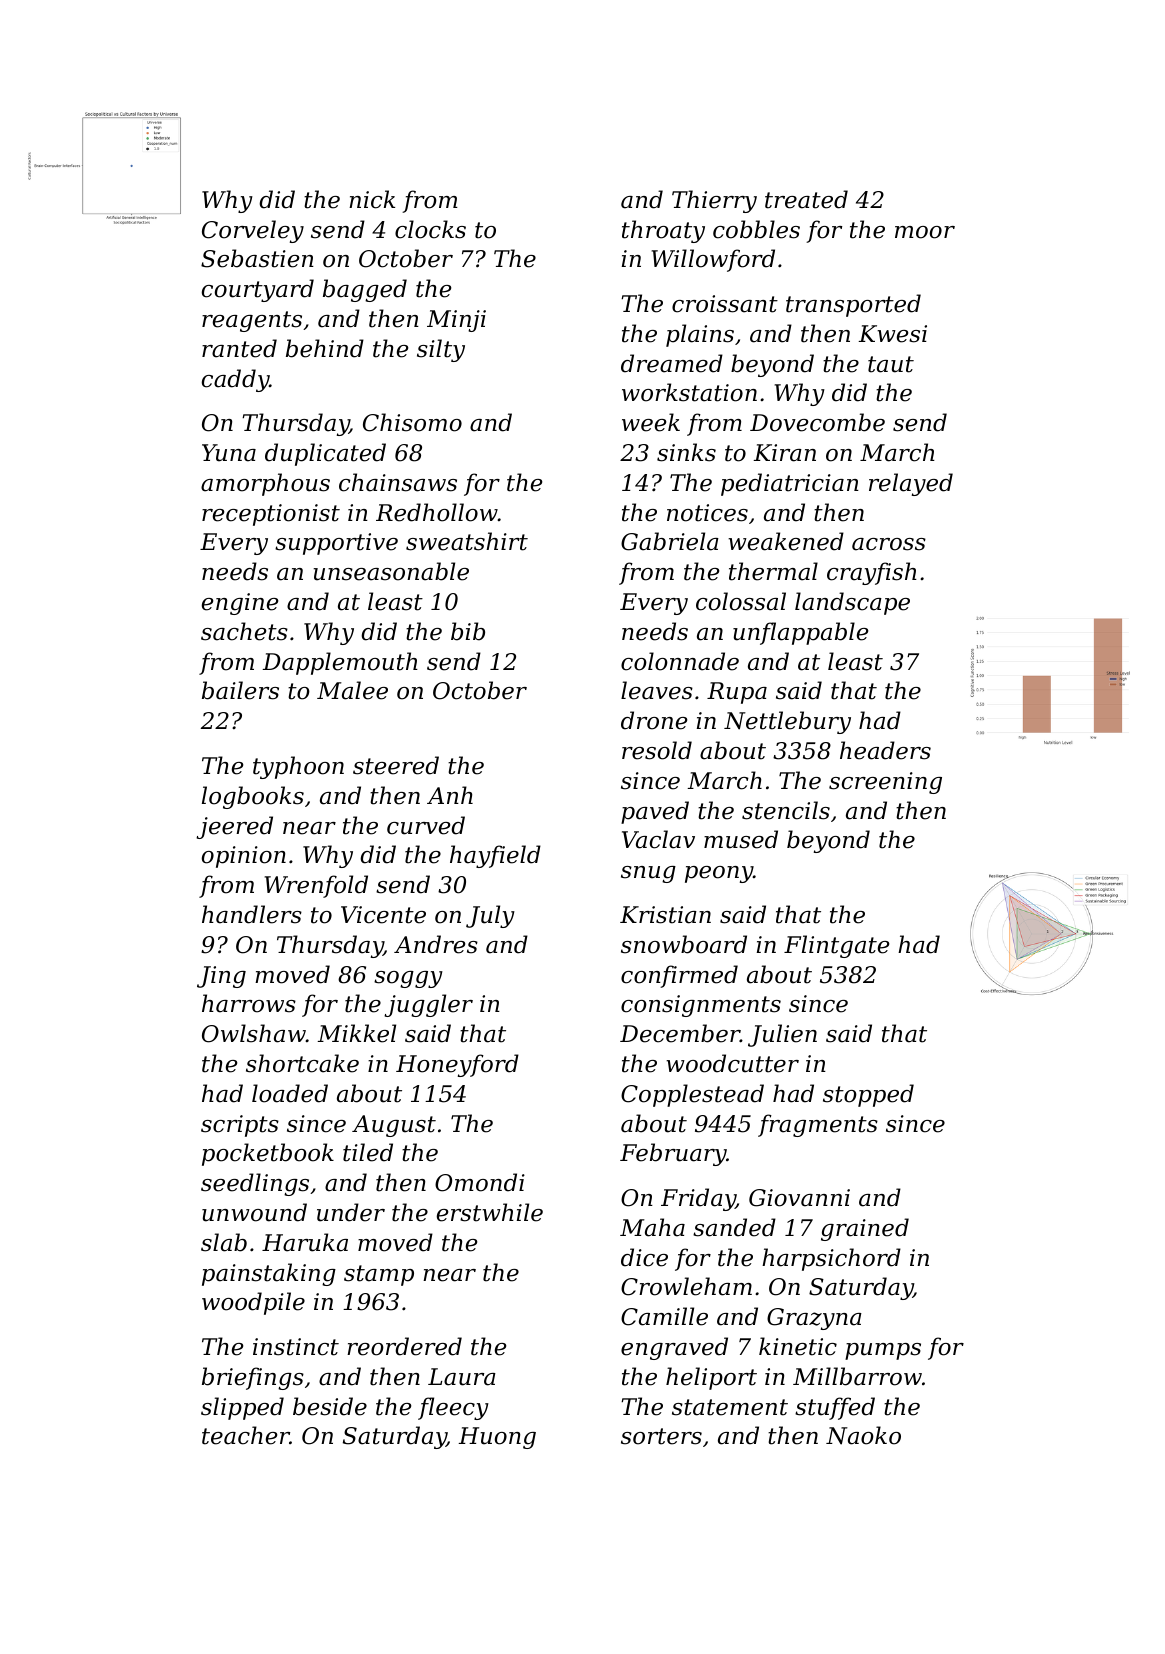  Describe the element at coordinates (787, 722) in the screenshot. I see `Nettlebury` at that location.
